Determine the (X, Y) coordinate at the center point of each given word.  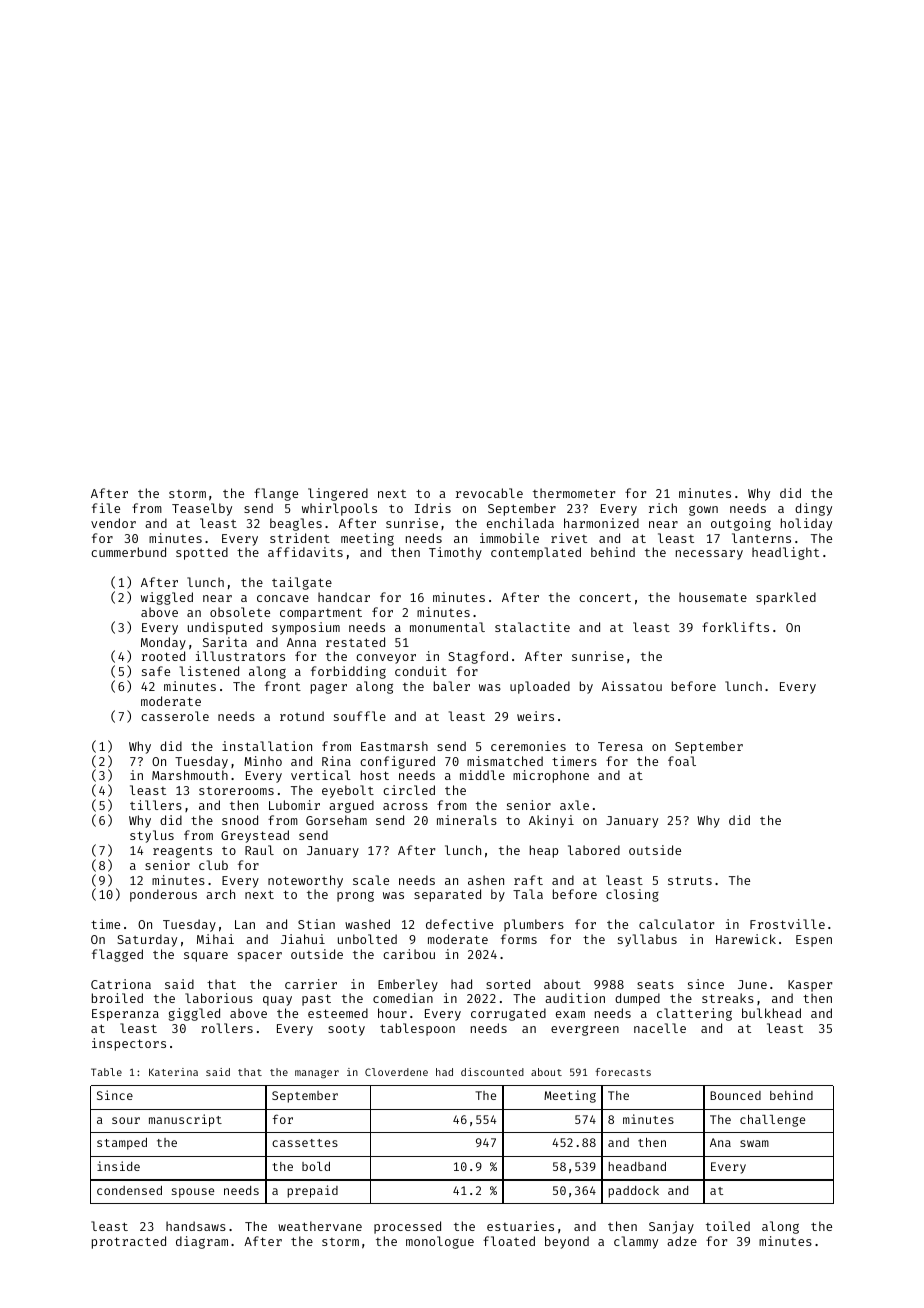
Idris (433, 508)
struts (690, 880)
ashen (486, 880)
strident (300, 538)
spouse (193, 1193)
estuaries (520, 1226)
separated (447, 895)
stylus (152, 836)
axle (574, 805)
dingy (813, 509)
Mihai (215, 939)
